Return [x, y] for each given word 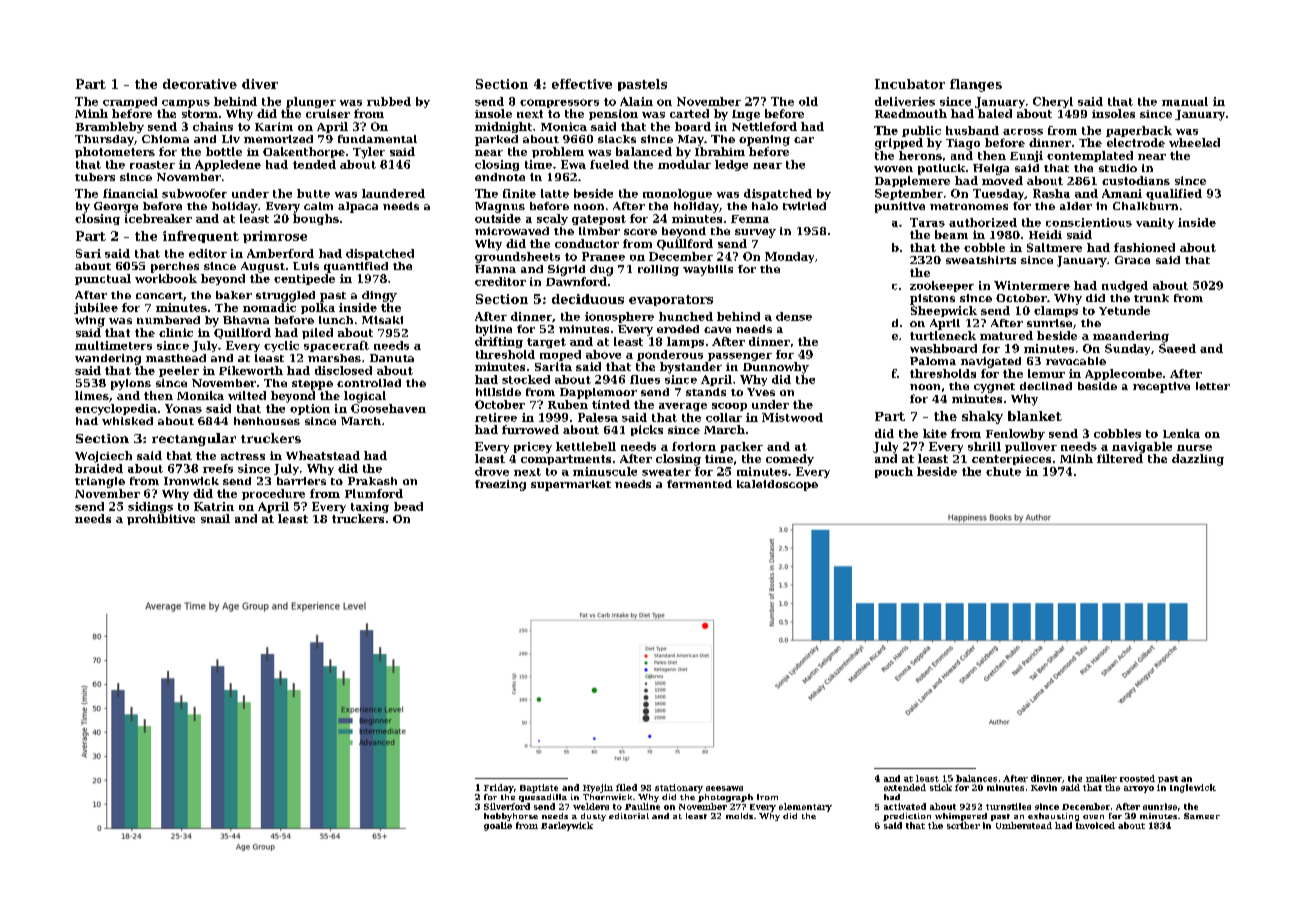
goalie [498, 826]
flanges [976, 85]
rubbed [389, 101]
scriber [963, 825]
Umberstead [1024, 825]
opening [764, 140]
